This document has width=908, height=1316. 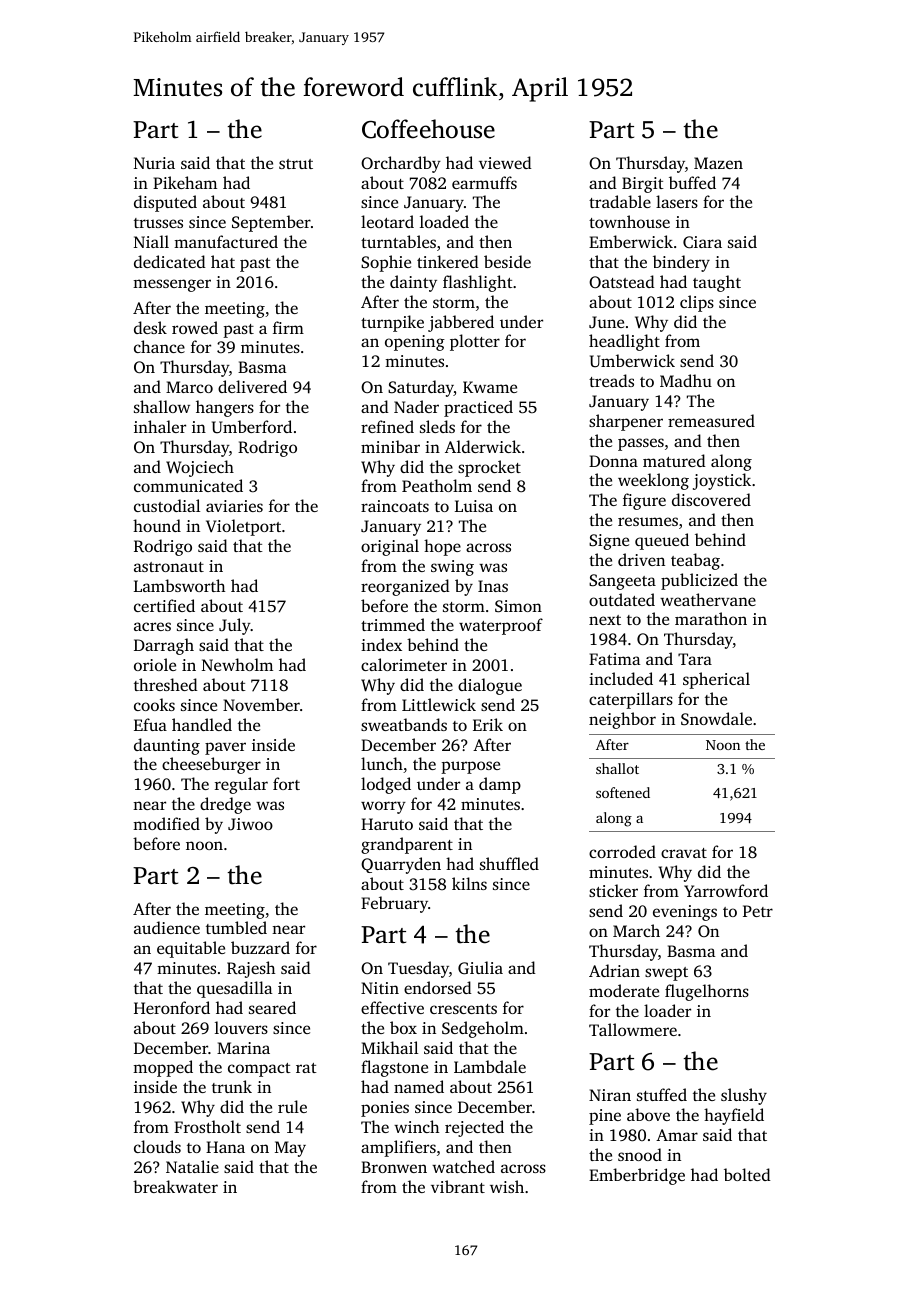 What do you see at coordinates (188, 485) in the document?
I see `communicated` at bounding box center [188, 485].
